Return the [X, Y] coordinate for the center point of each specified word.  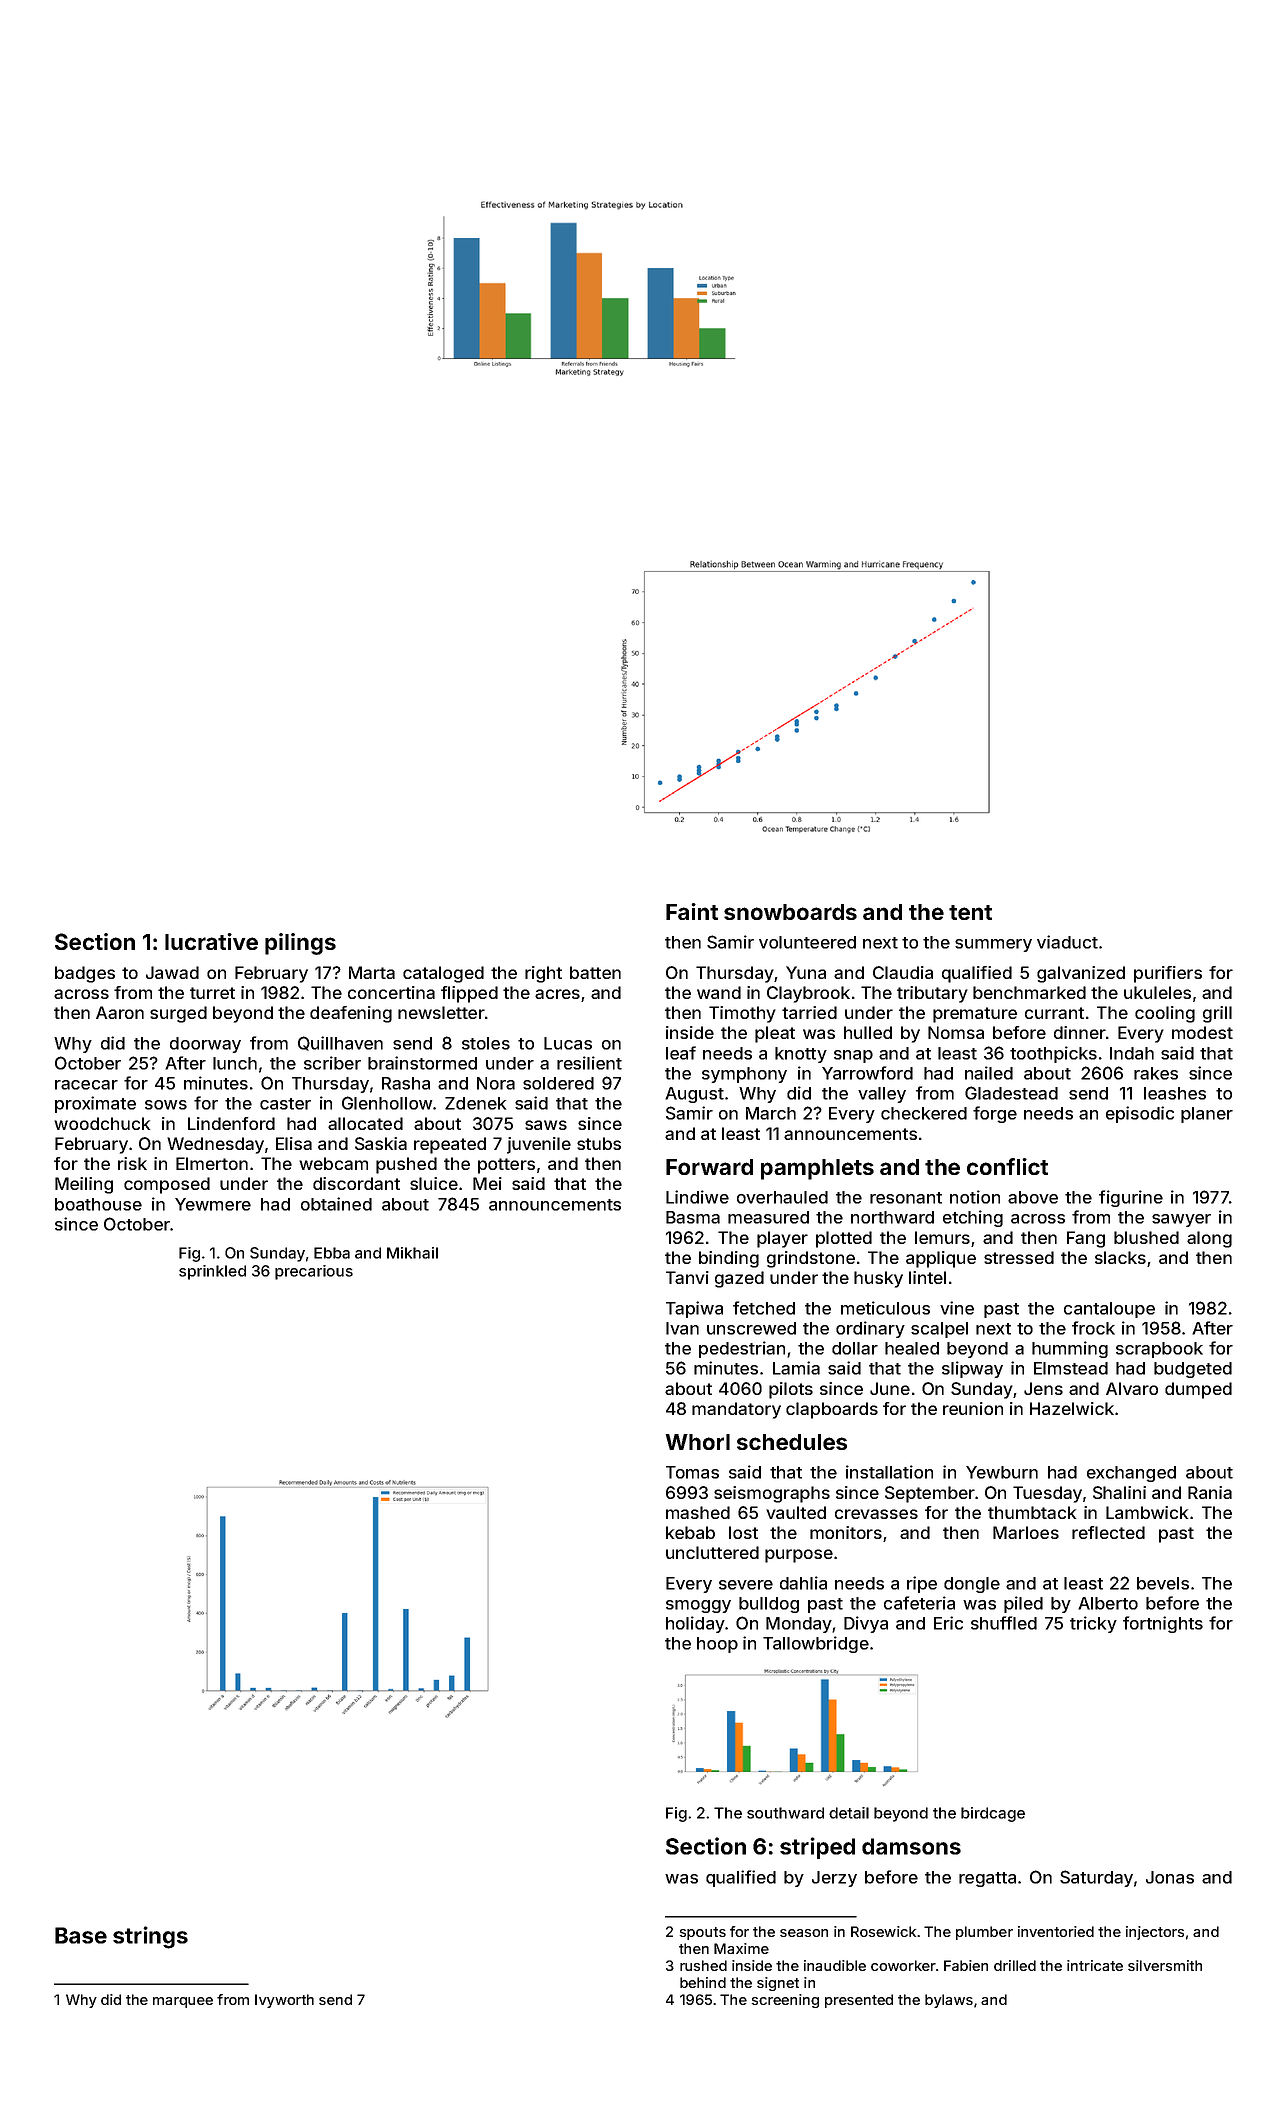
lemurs [942, 1237]
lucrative [211, 941]
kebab [690, 1532]
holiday [695, 1624]
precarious [314, 1272]
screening [785, 2001]
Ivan [682, 1328]
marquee [183, 2002]
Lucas [568, 1043]
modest [1202, 1032]
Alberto [1108, 1603]
